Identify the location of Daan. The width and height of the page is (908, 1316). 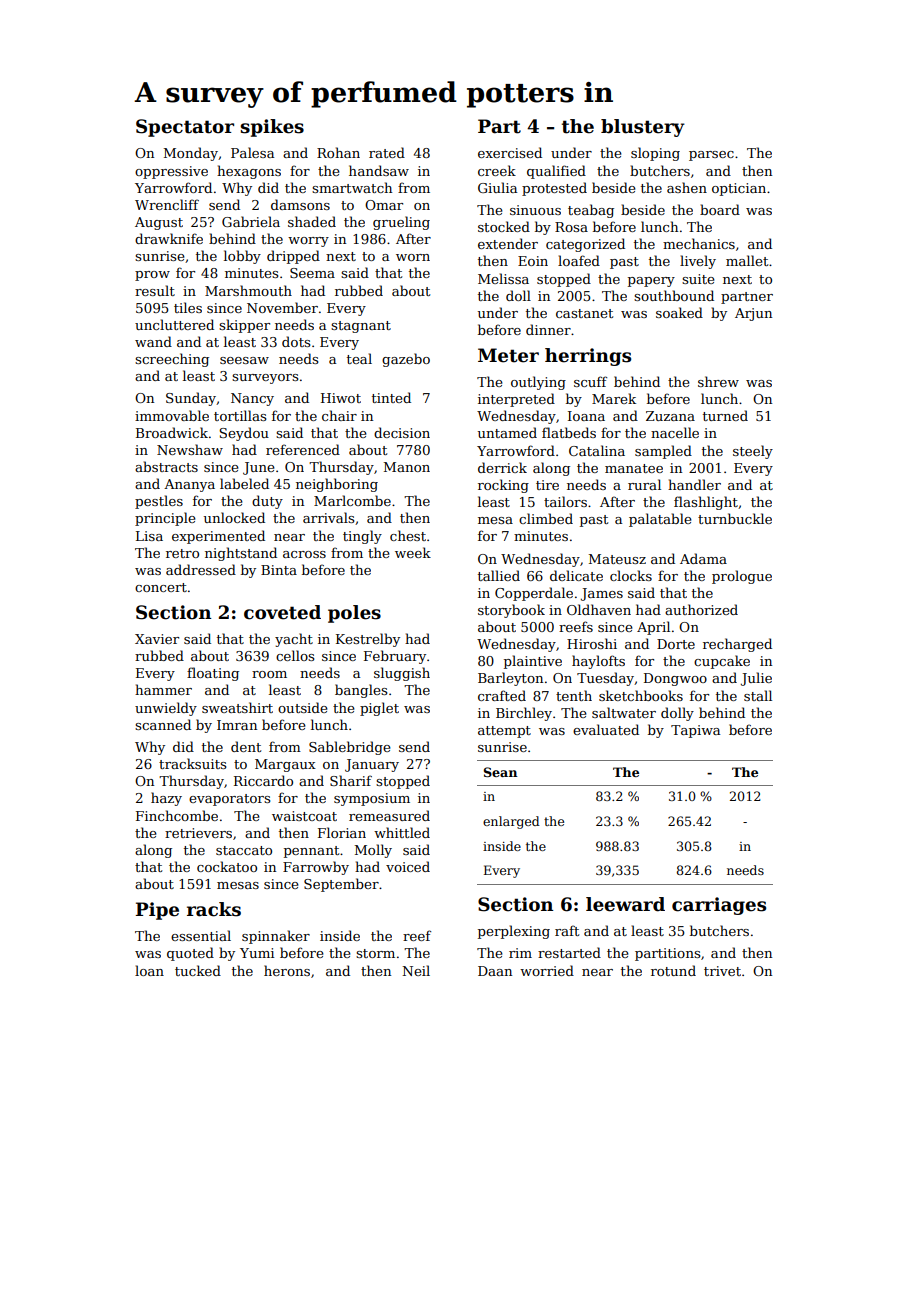
(495, 971).
